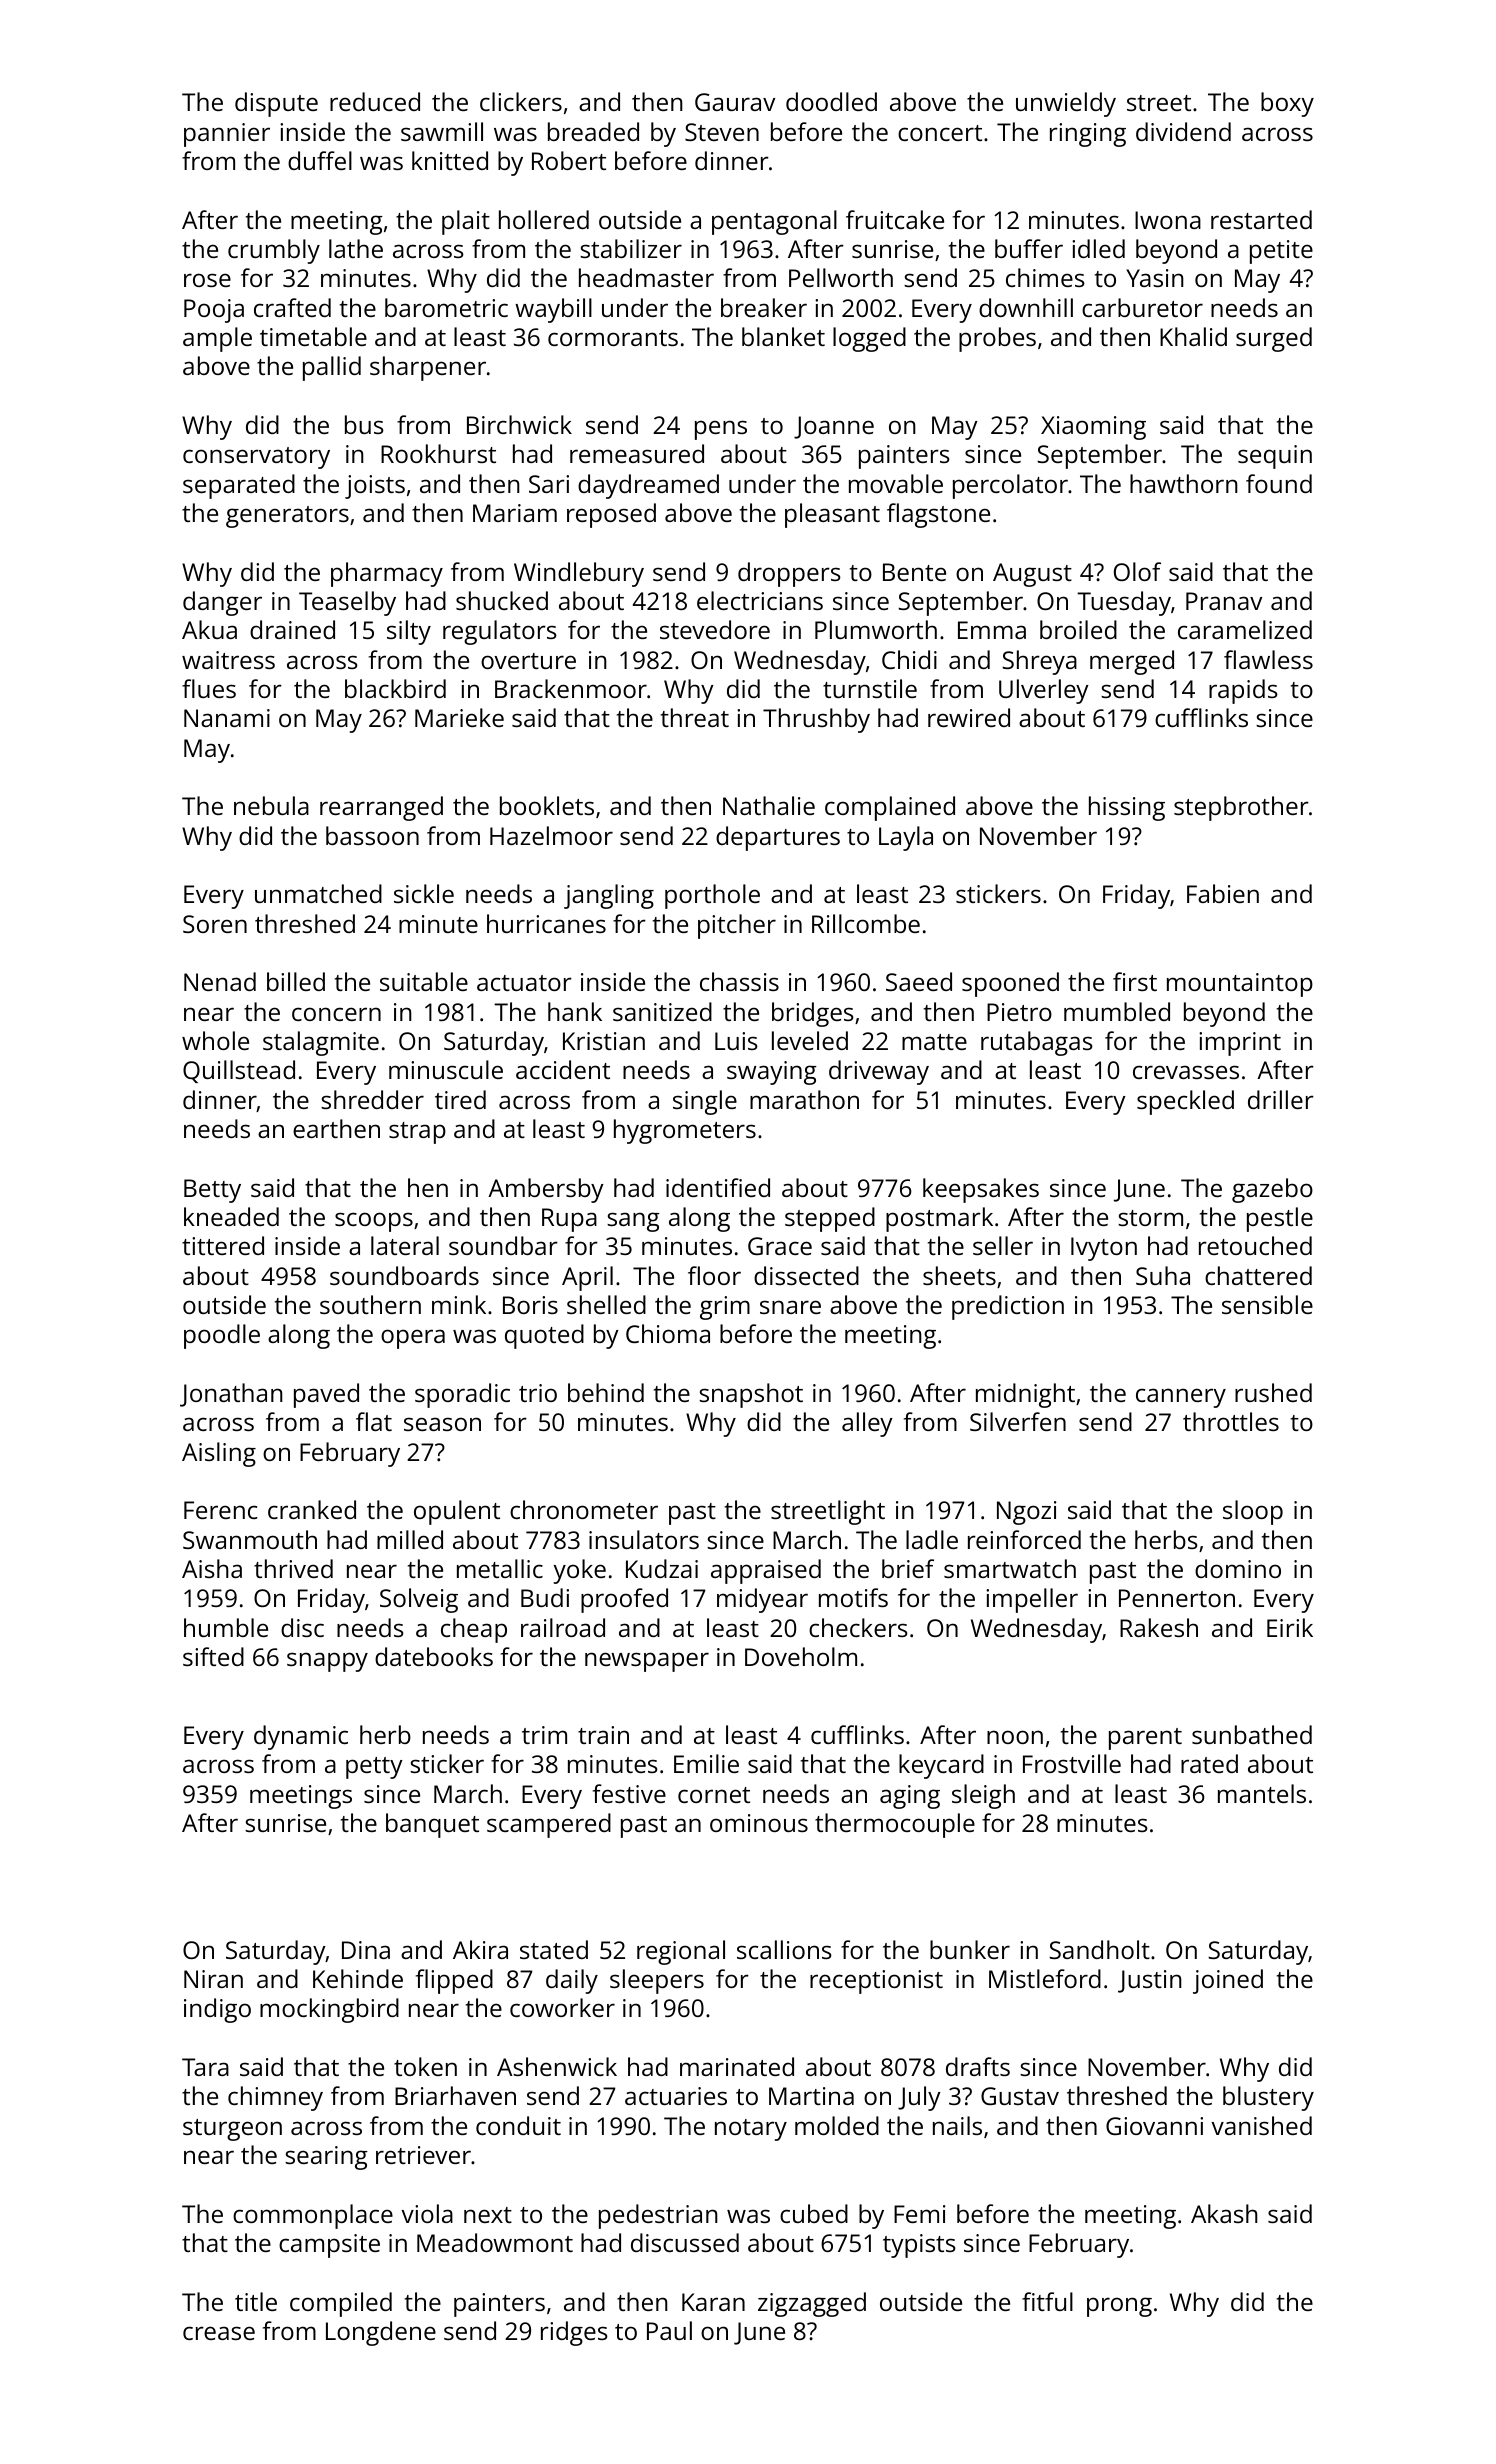 This screenshot has width=1496, height=2464. I want to click on prong, so click(1119, 2307).
